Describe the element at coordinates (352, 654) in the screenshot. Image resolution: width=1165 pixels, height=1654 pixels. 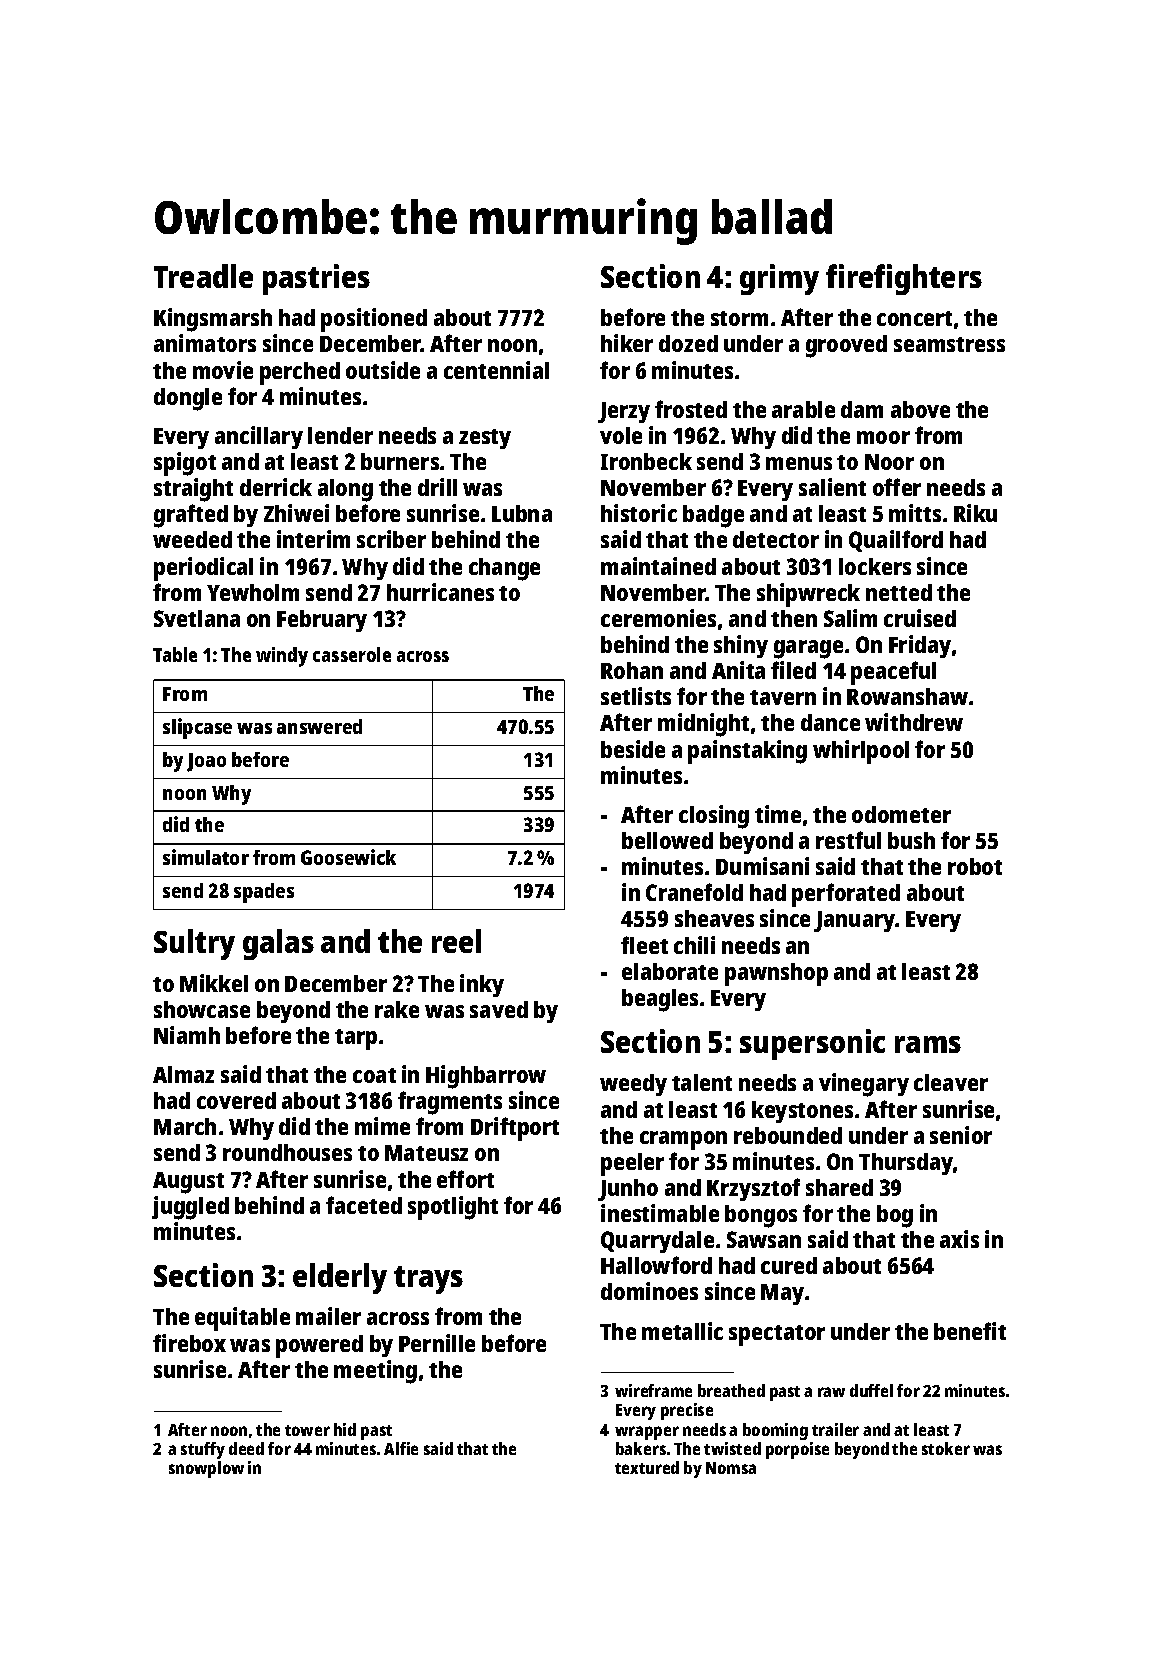
I see `casserole` at that location.
